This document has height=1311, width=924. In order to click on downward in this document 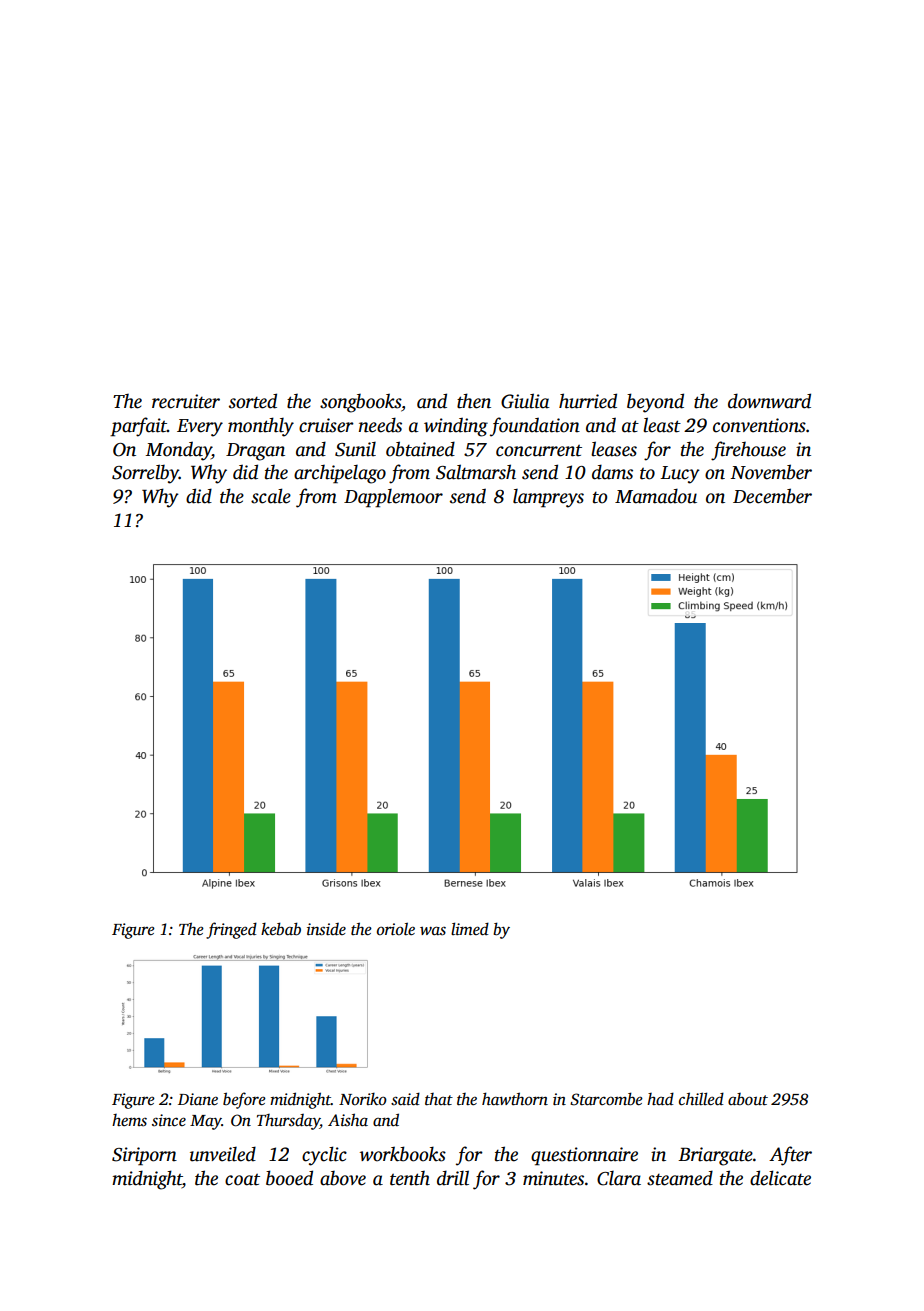, I will do `click(769, 401)`.
